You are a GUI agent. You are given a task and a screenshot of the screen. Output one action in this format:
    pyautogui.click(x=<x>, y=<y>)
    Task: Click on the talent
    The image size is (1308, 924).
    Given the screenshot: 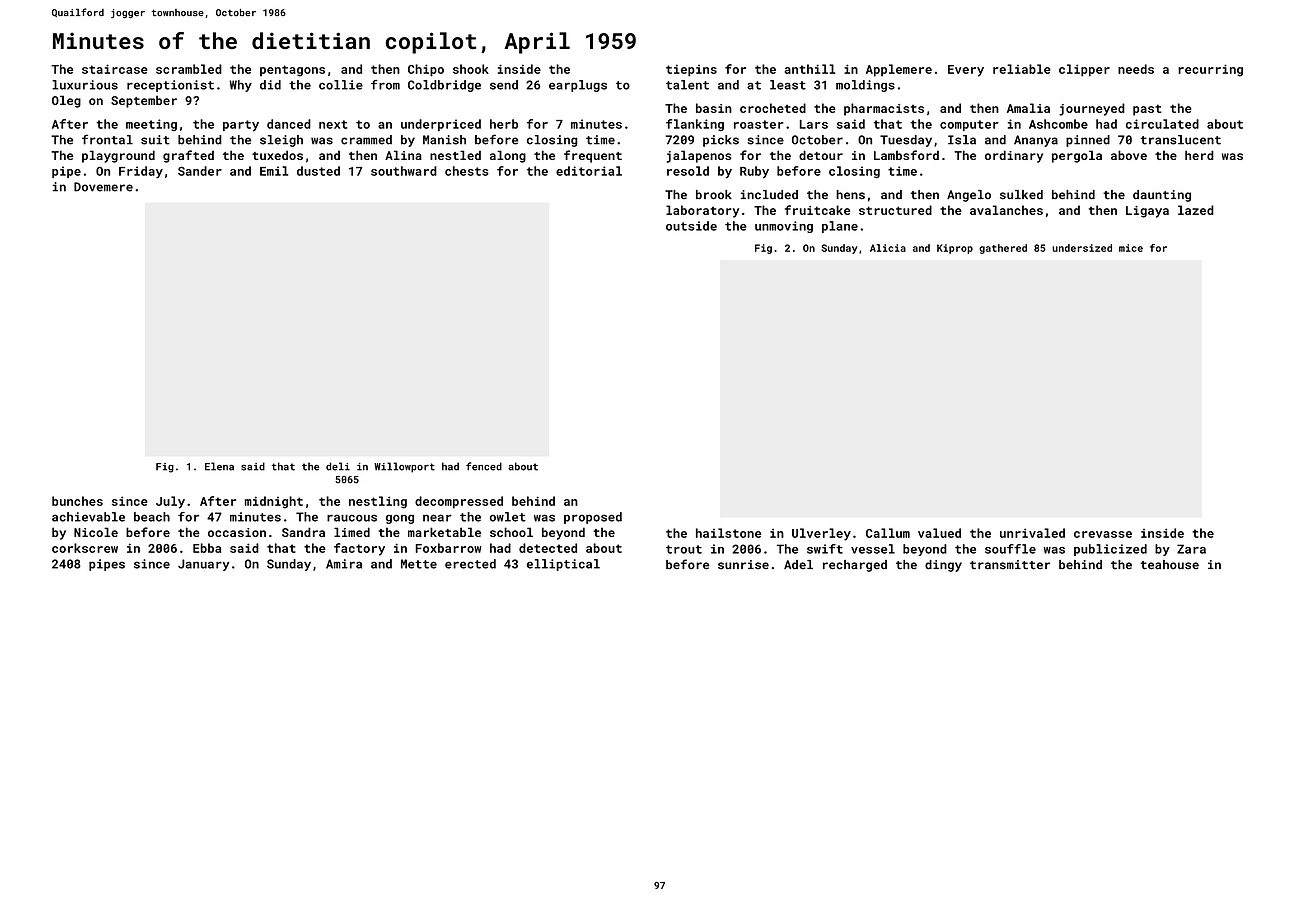 What is the action you would take?
    pyautogui.click(x=687, y=85)
